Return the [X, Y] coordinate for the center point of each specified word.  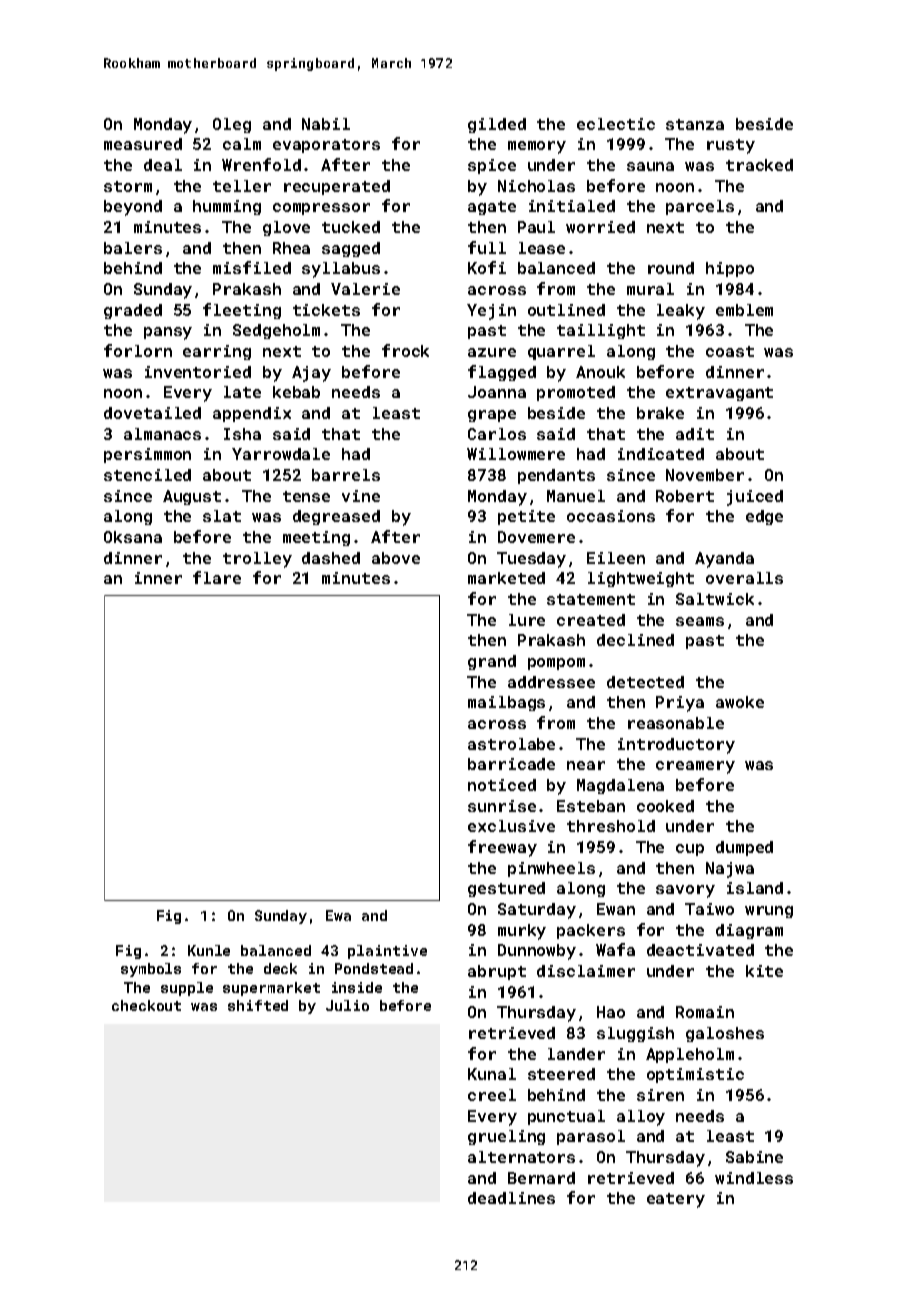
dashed [331, 558]
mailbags [506, 703]
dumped [744, 848]
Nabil [326, 124]
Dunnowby [537, 952]
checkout [146, 1005]
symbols [151, 970]
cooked [665, 806]
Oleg [232, 125]
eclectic [616, 124]
